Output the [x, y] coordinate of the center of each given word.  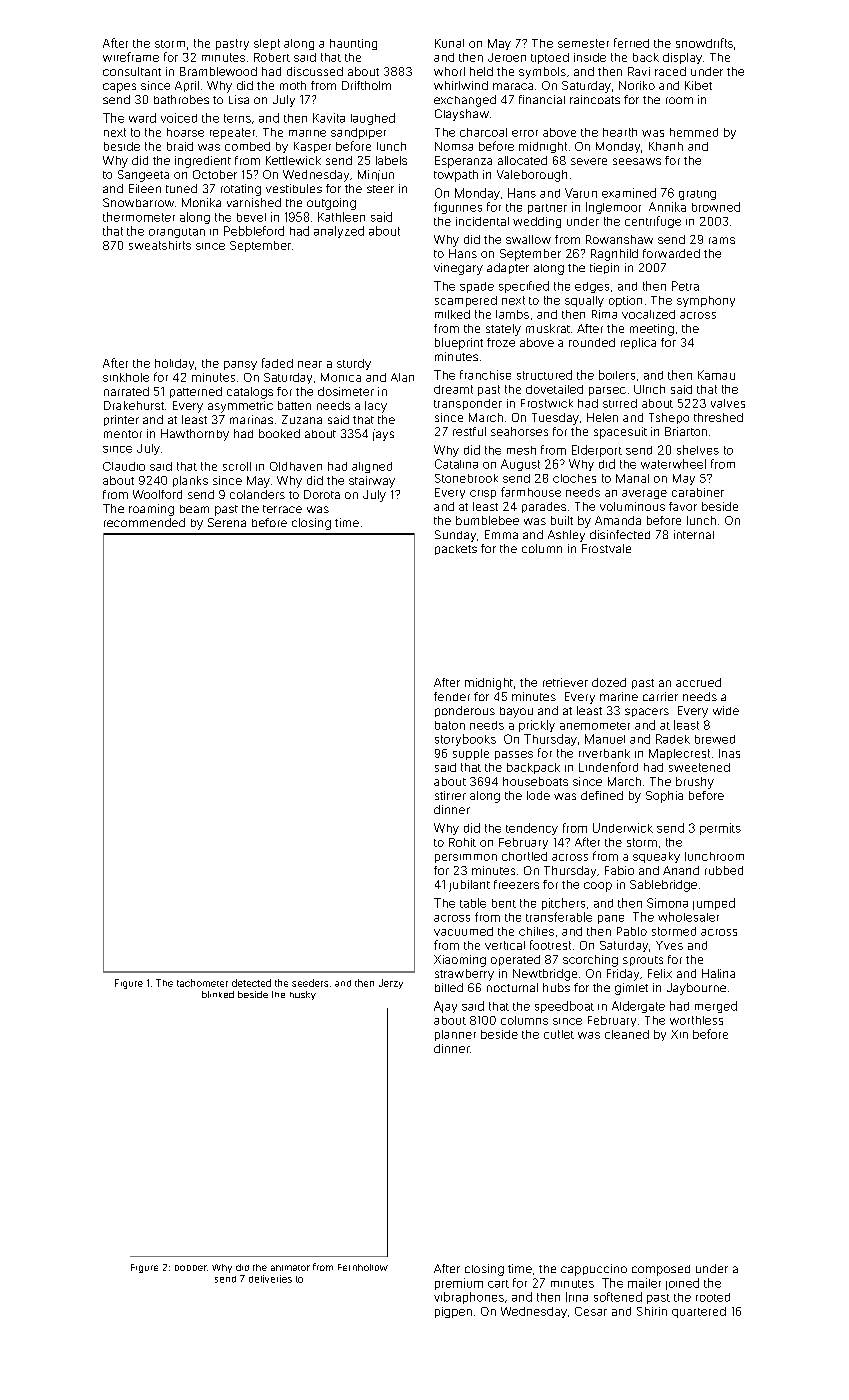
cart [498, 1284]
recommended [144, 522]
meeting [652, 330]
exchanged [465, 101]
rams [722, 240]
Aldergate [638, 1007]
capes [119, 88]
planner [455, 1035]
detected [251, 983]
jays [383, 435]
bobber [191, 1268]
